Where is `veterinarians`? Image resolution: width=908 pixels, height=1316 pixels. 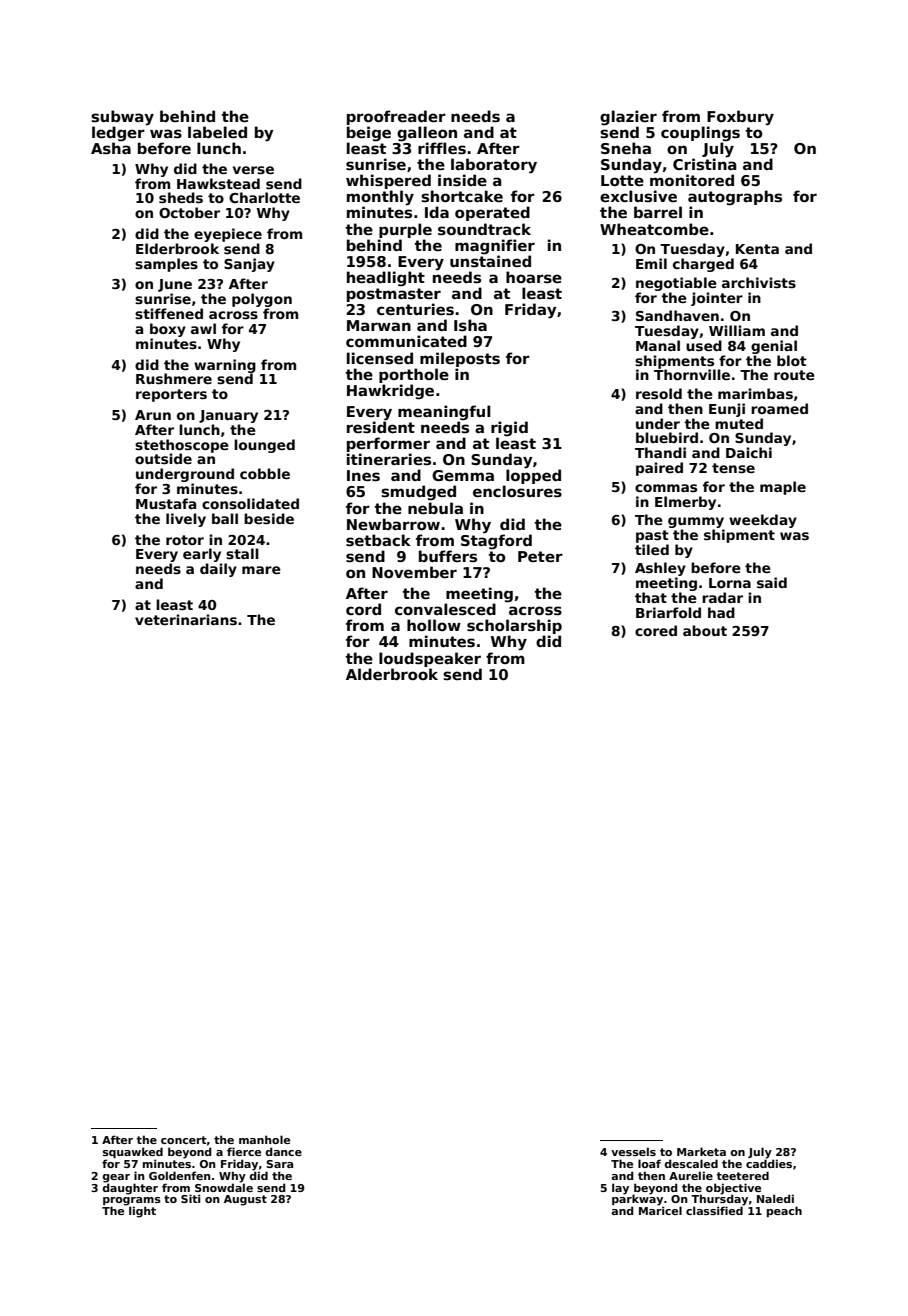
veterinarians is located at coordinates (186, 619).
